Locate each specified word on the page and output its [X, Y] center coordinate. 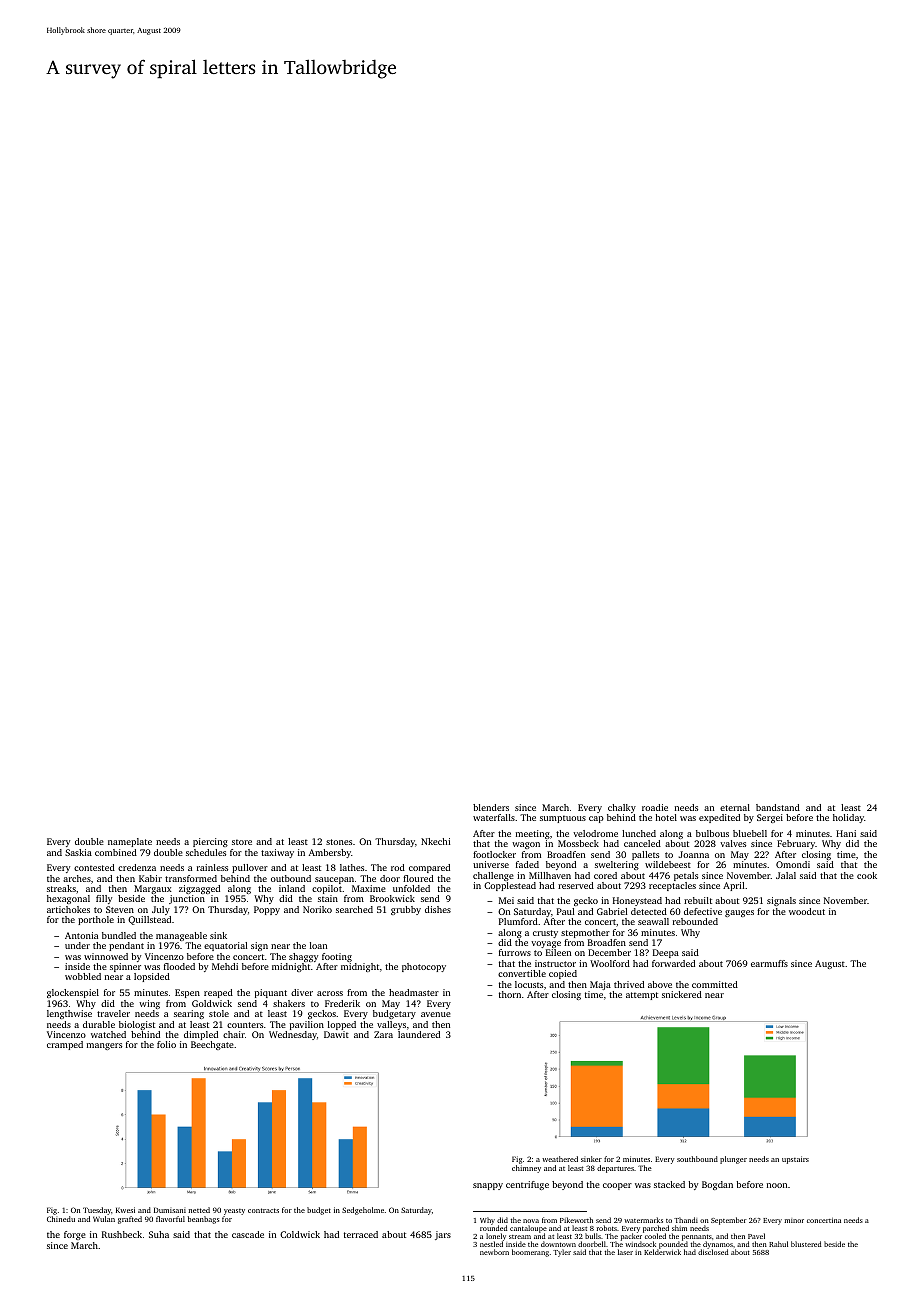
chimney [526, 1169]
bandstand [778, 807]
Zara [383, 1034]
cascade [248, 1234]
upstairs [795, 1160]
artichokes [68, 909]
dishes [438, 909]
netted [199, 1210]
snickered [682, 994]
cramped [65, 1045]
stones [339, 842]
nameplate [130, 842]
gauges [739, 913]
